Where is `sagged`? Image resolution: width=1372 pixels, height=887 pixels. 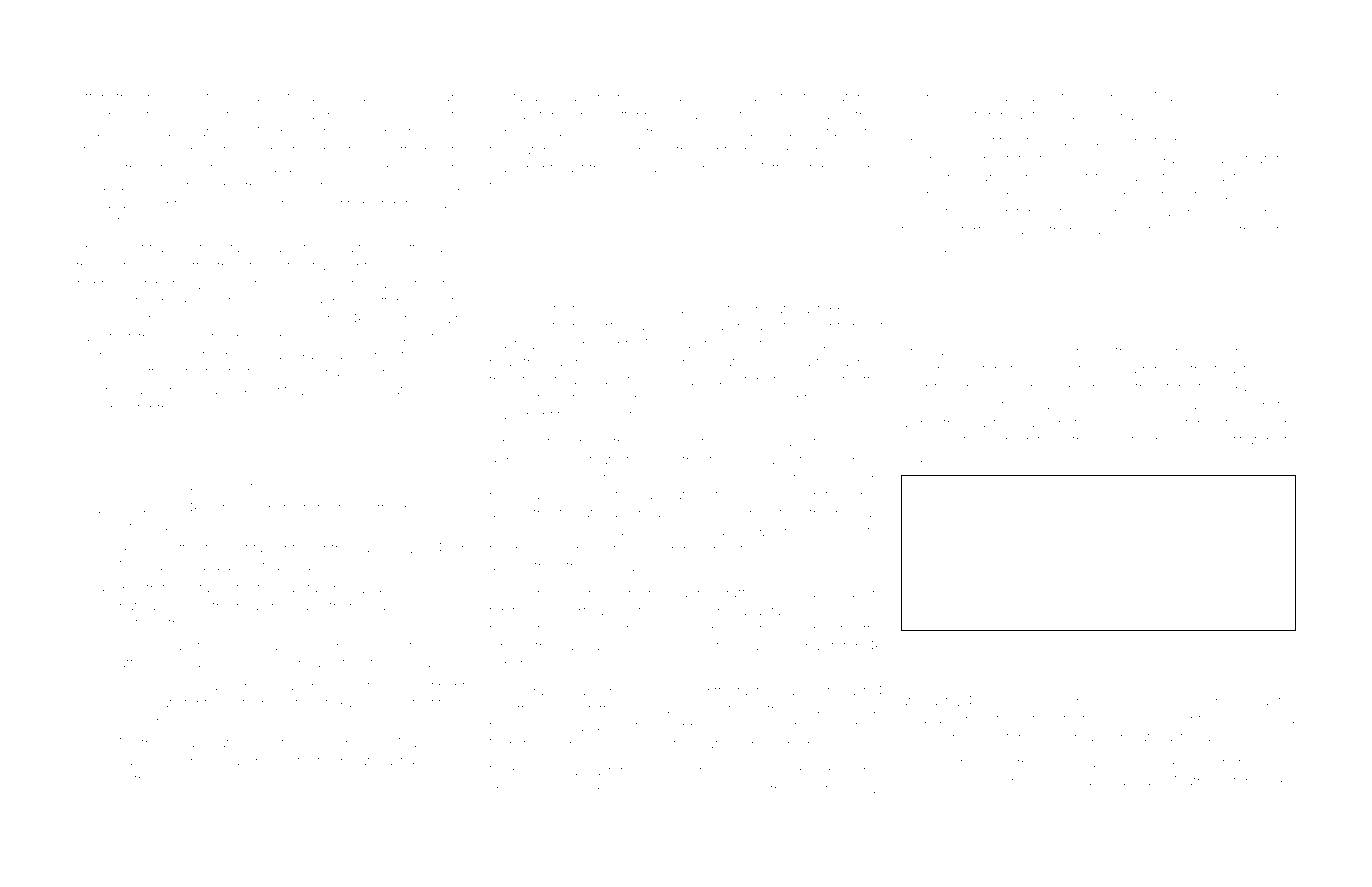
sagged is located at coordinates (324, 98).
